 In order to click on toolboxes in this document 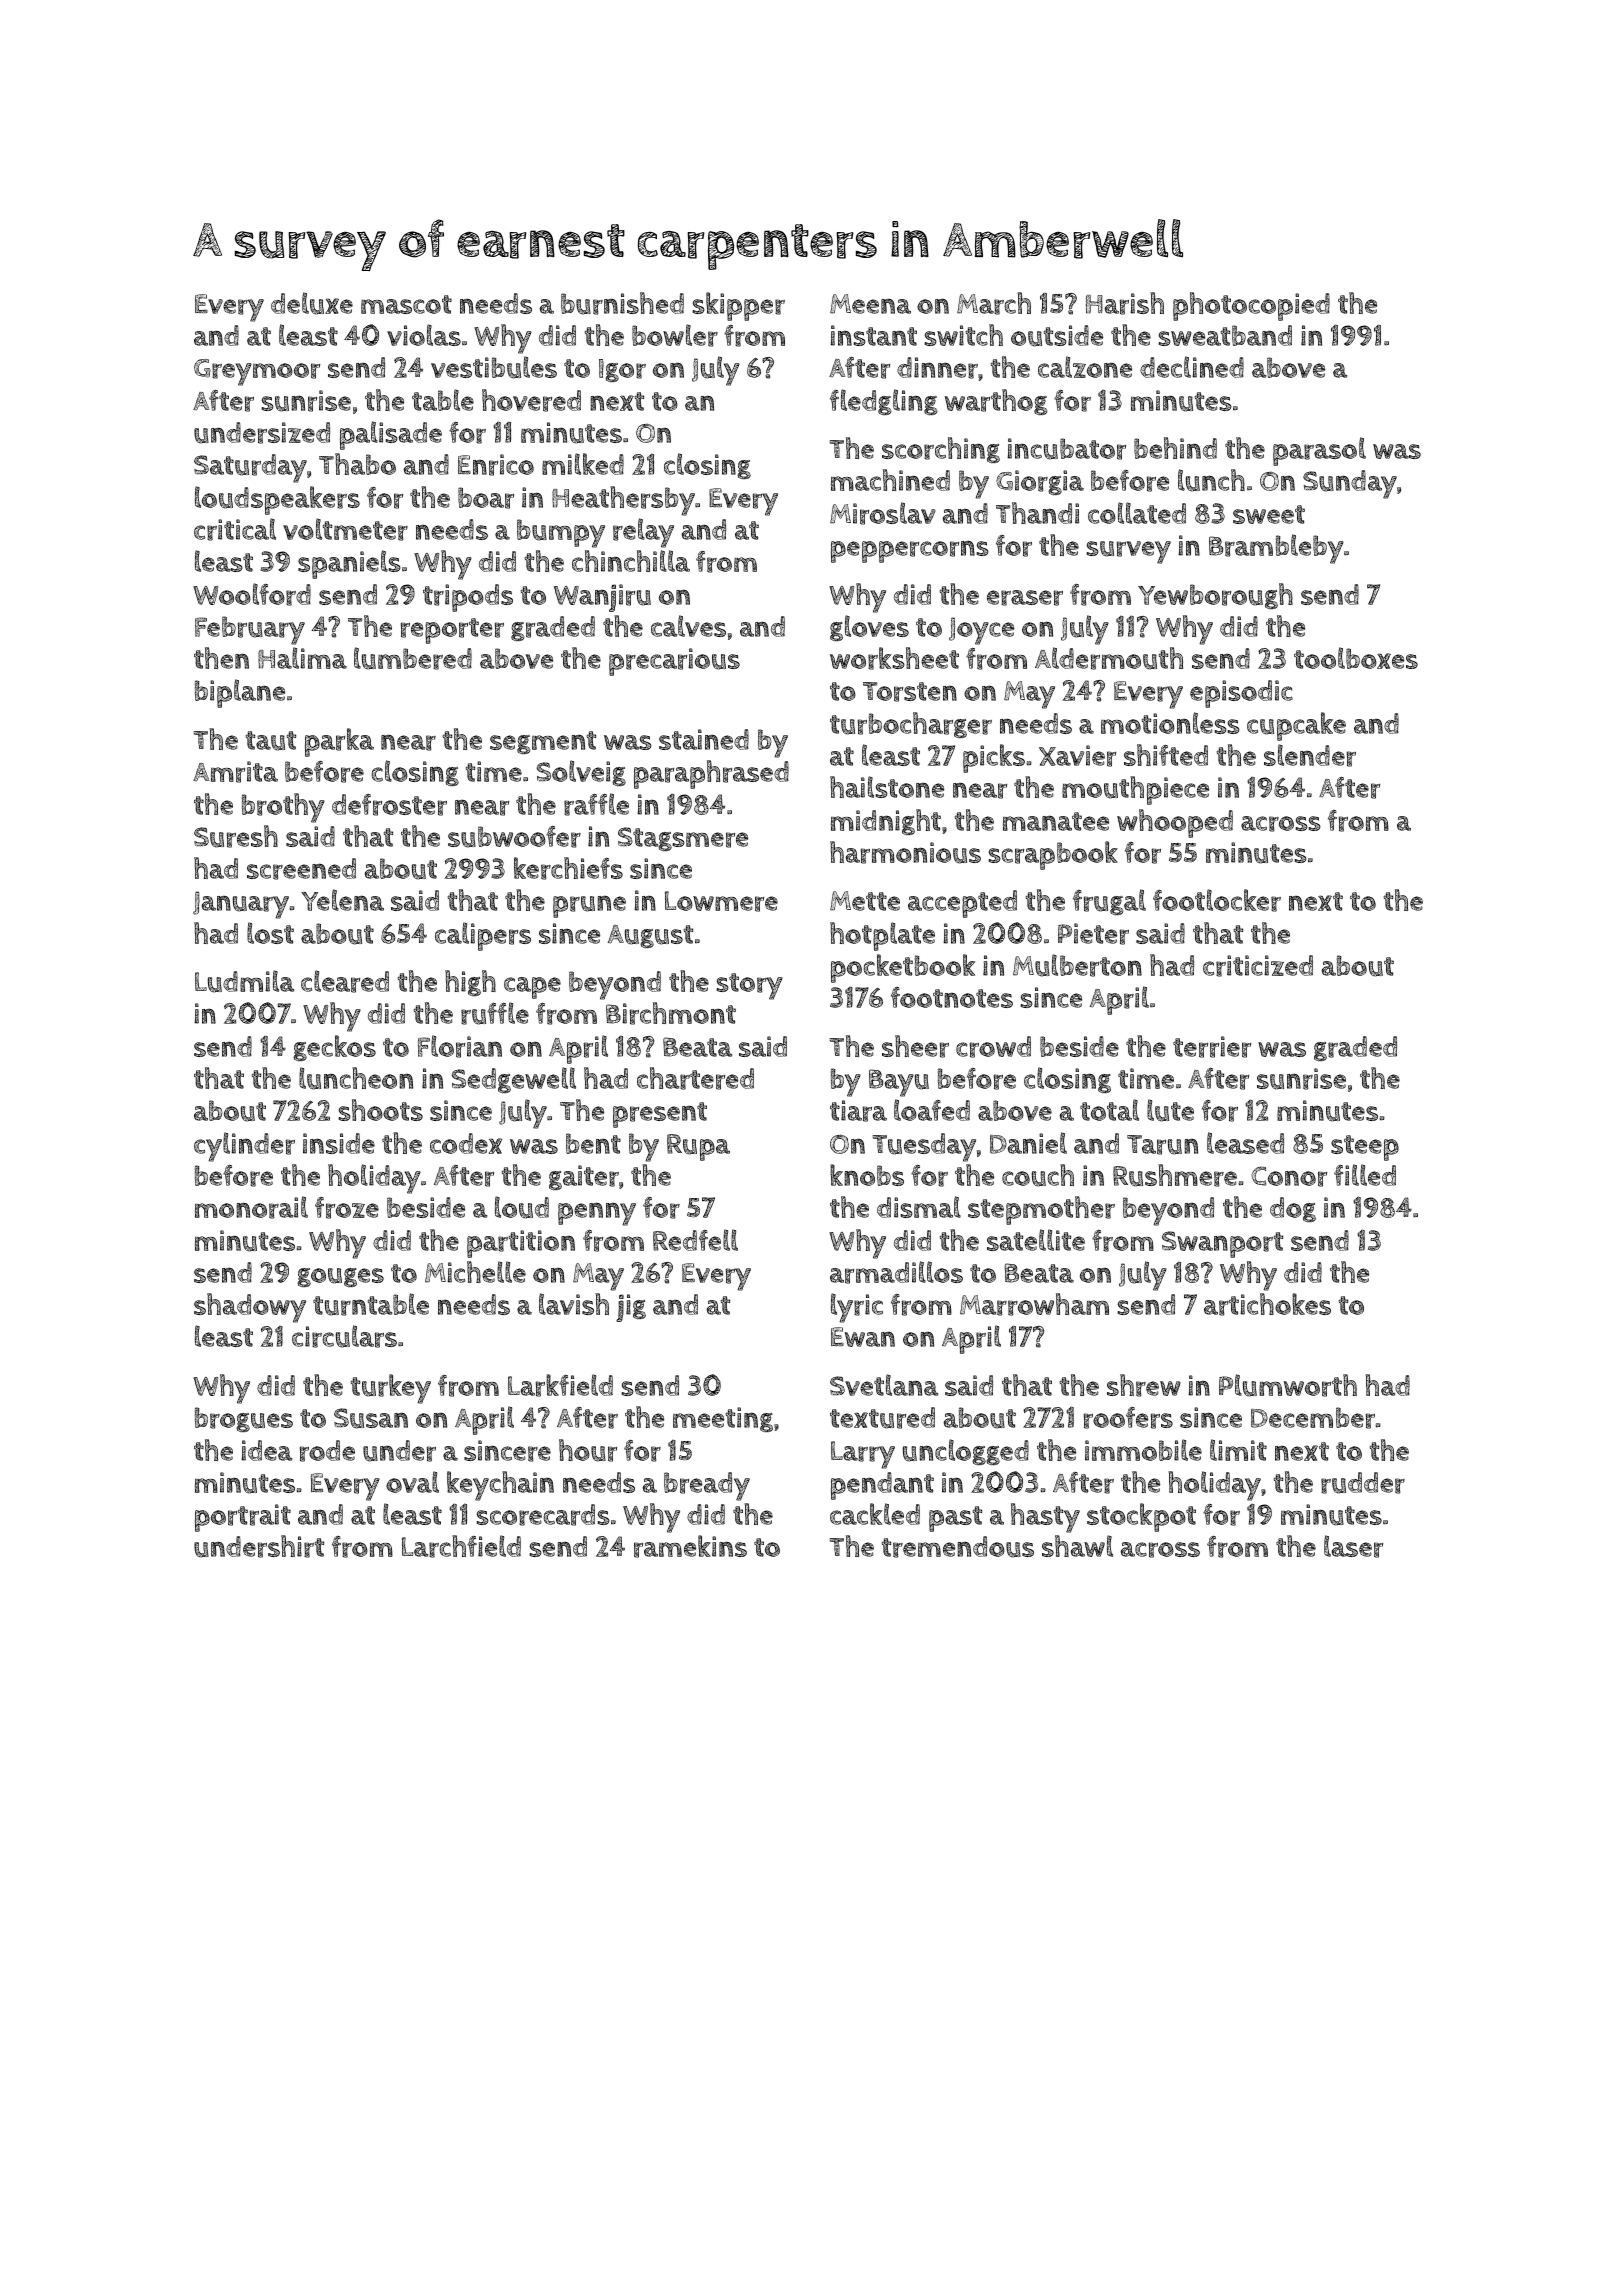, I will do `click(1356, 658)`.
